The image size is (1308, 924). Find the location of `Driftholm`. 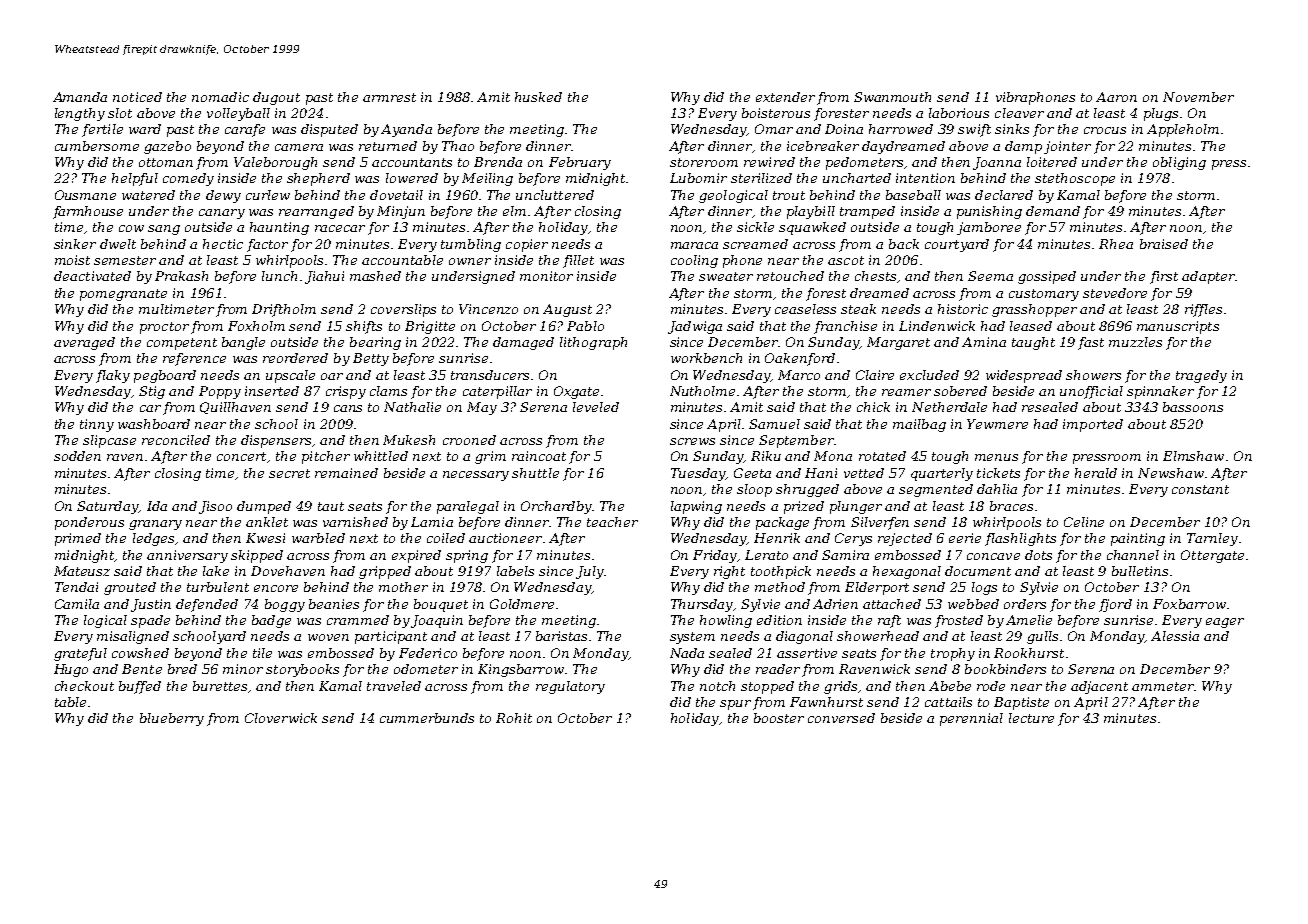

Driftholm is located at coordinates (284, 310).
